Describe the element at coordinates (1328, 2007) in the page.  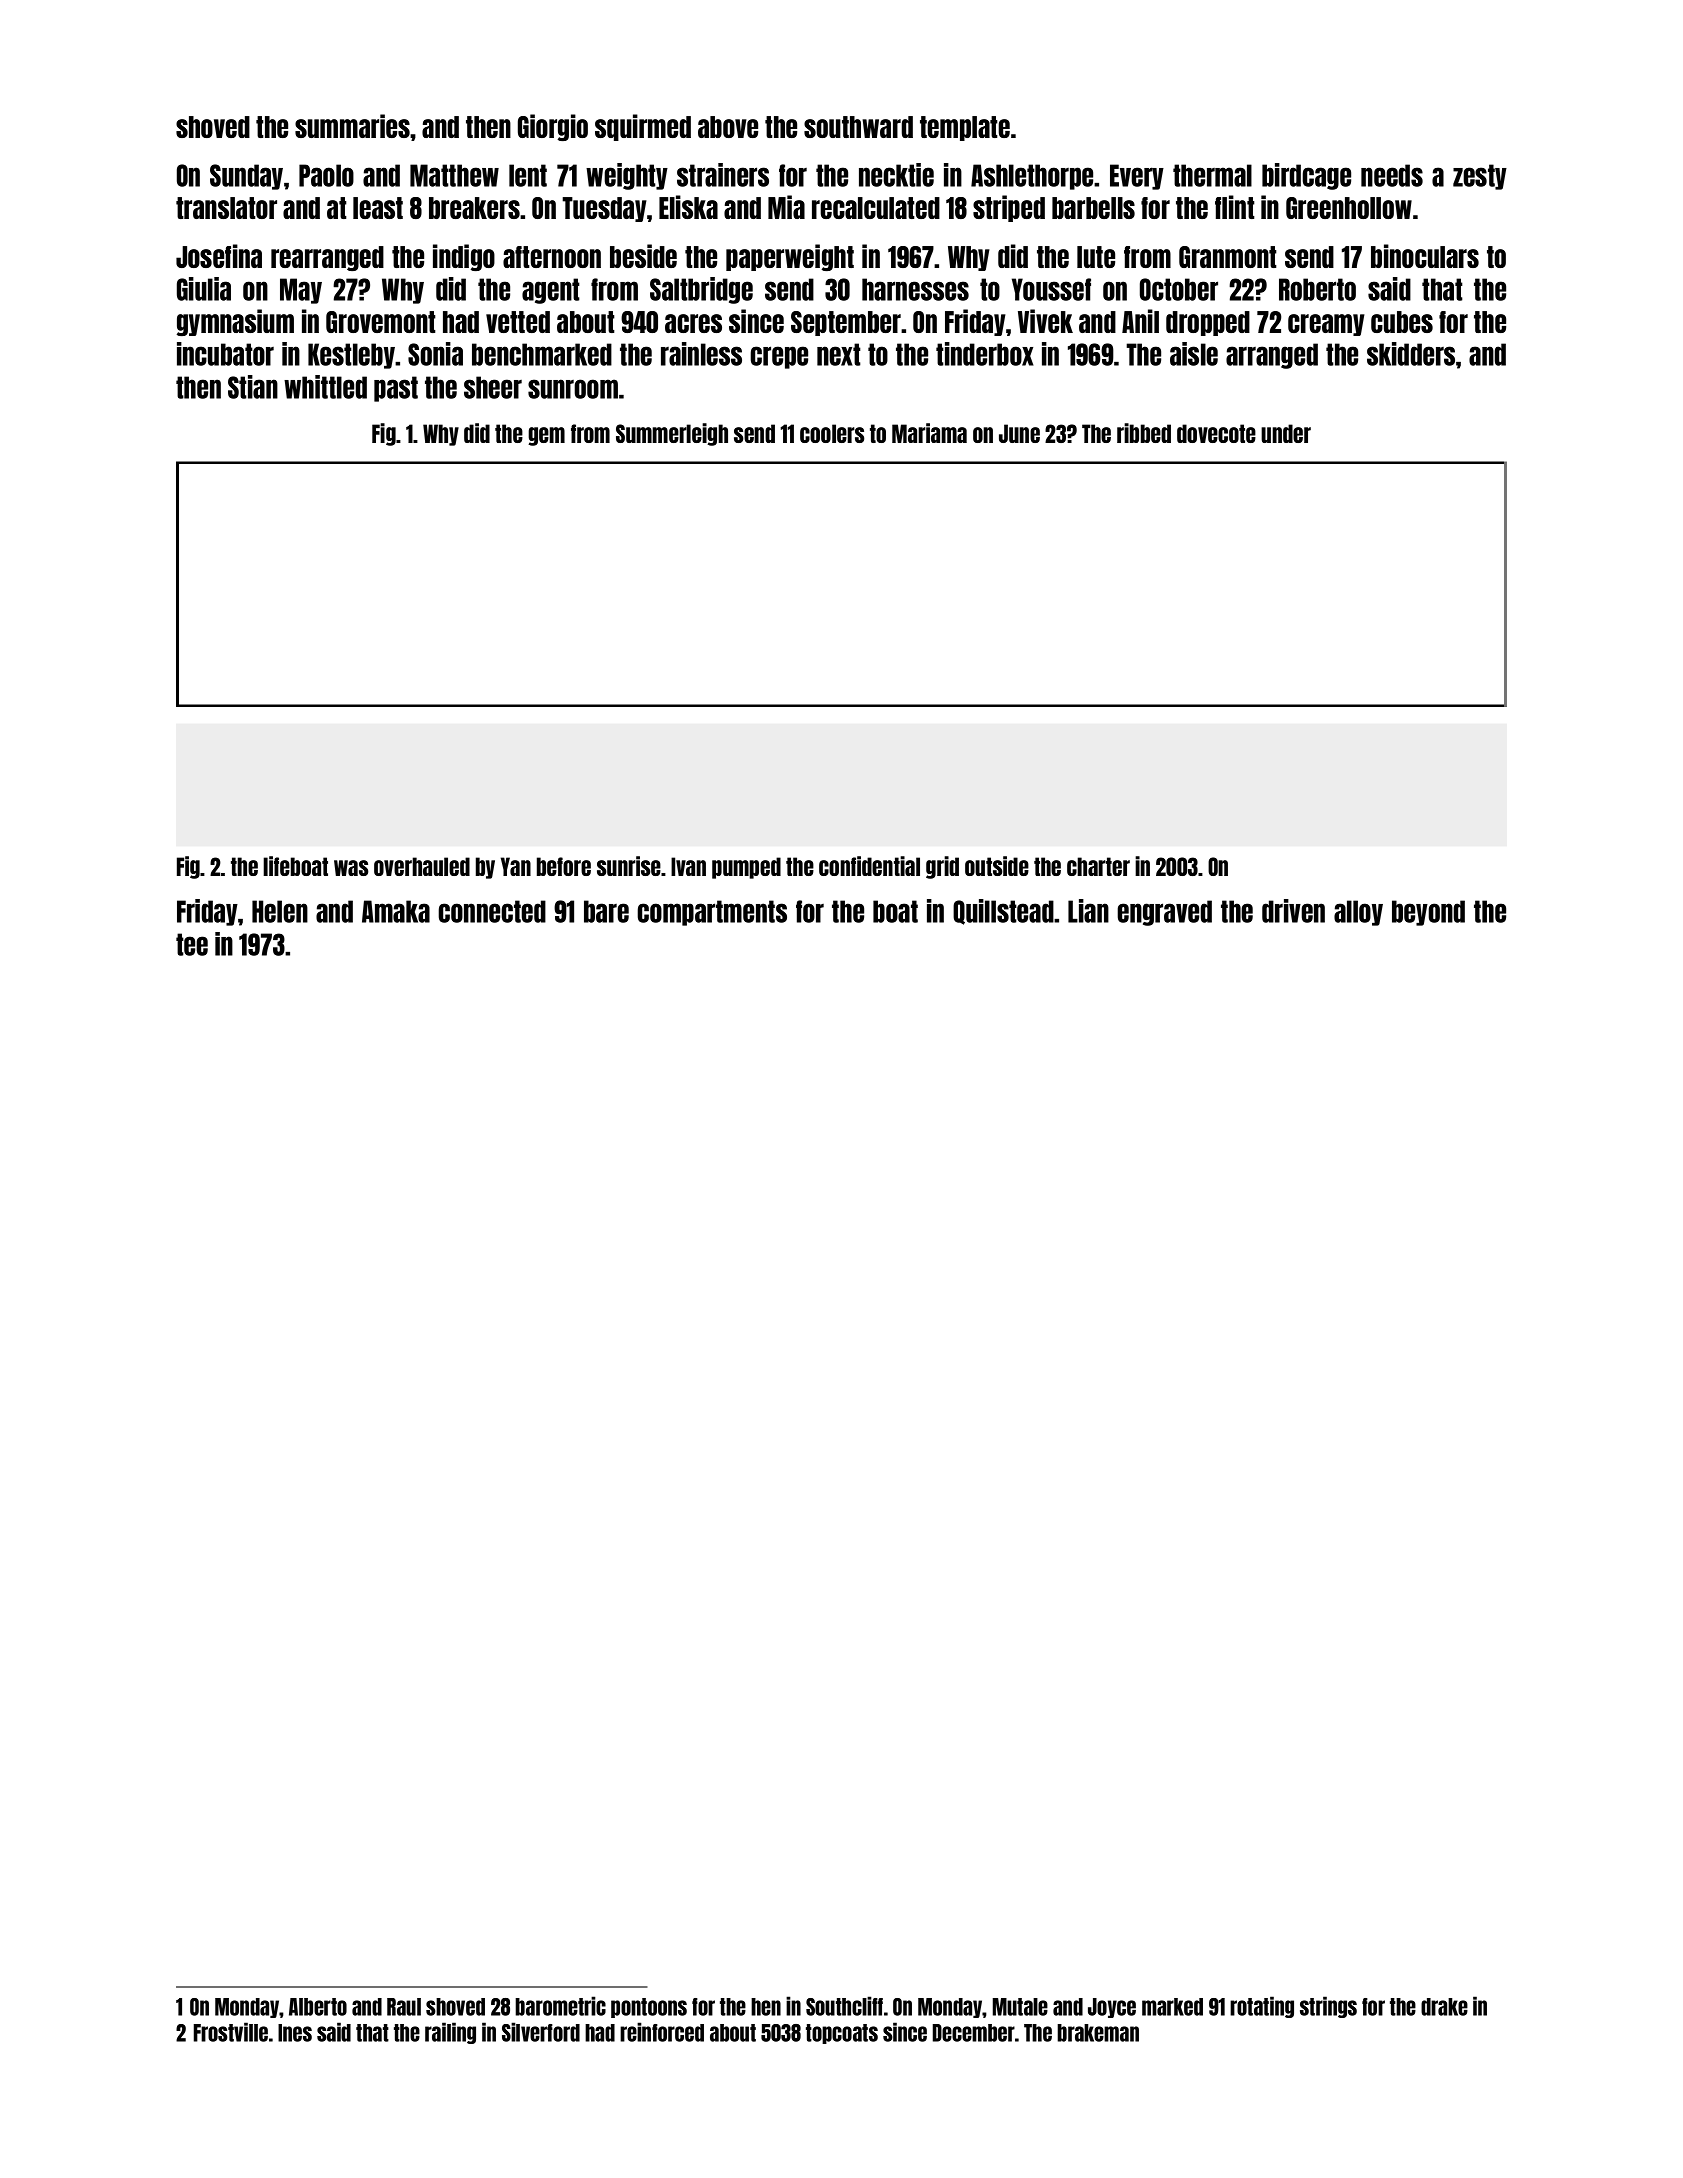
I see `strings` at that location.
